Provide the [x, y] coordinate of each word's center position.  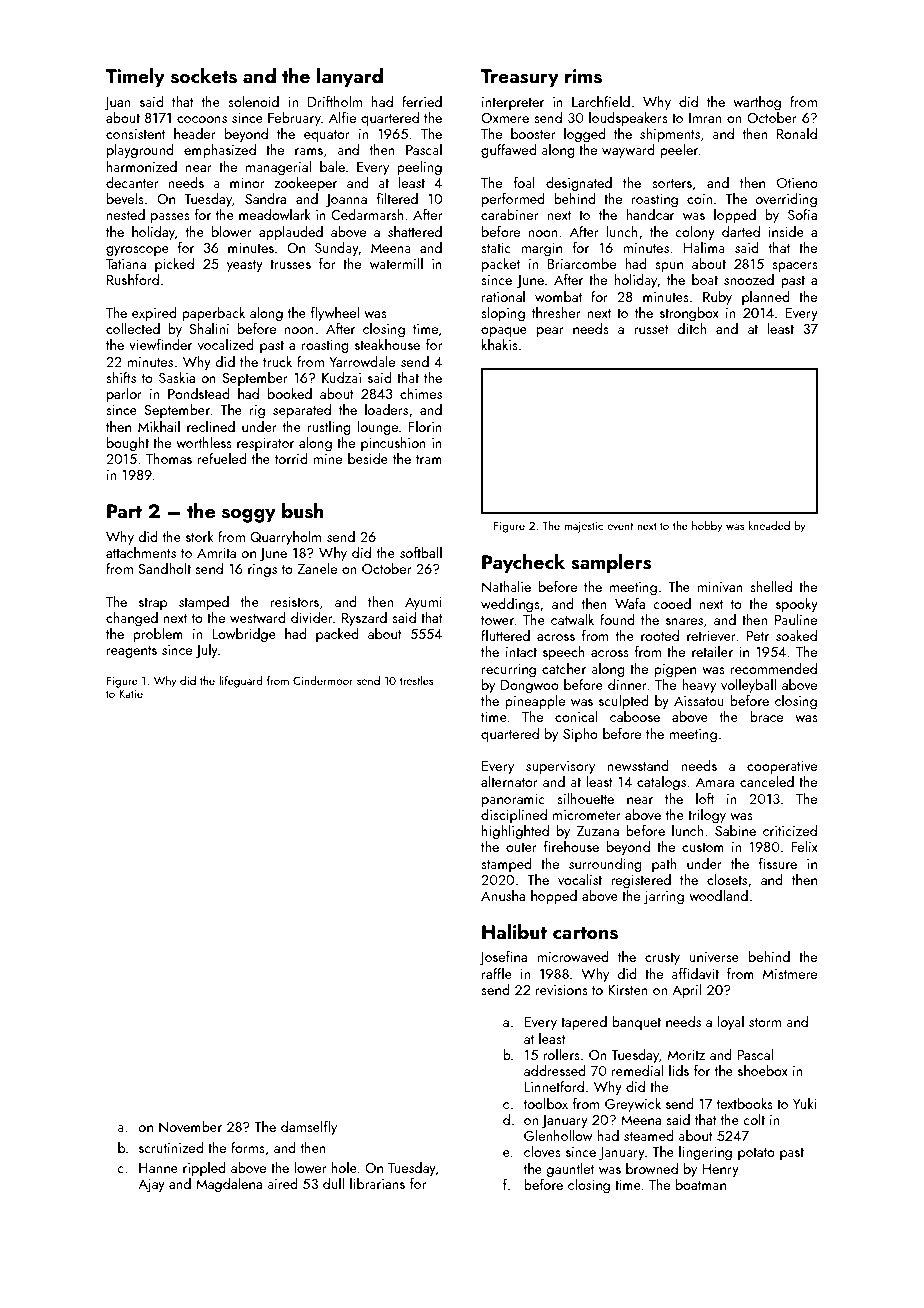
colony [695, 233]
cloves [542, 1151]
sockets [204, 76]
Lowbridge [244, 635]
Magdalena [229, 1185]
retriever [711, 636]
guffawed [509, 151]
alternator [509, 781]
